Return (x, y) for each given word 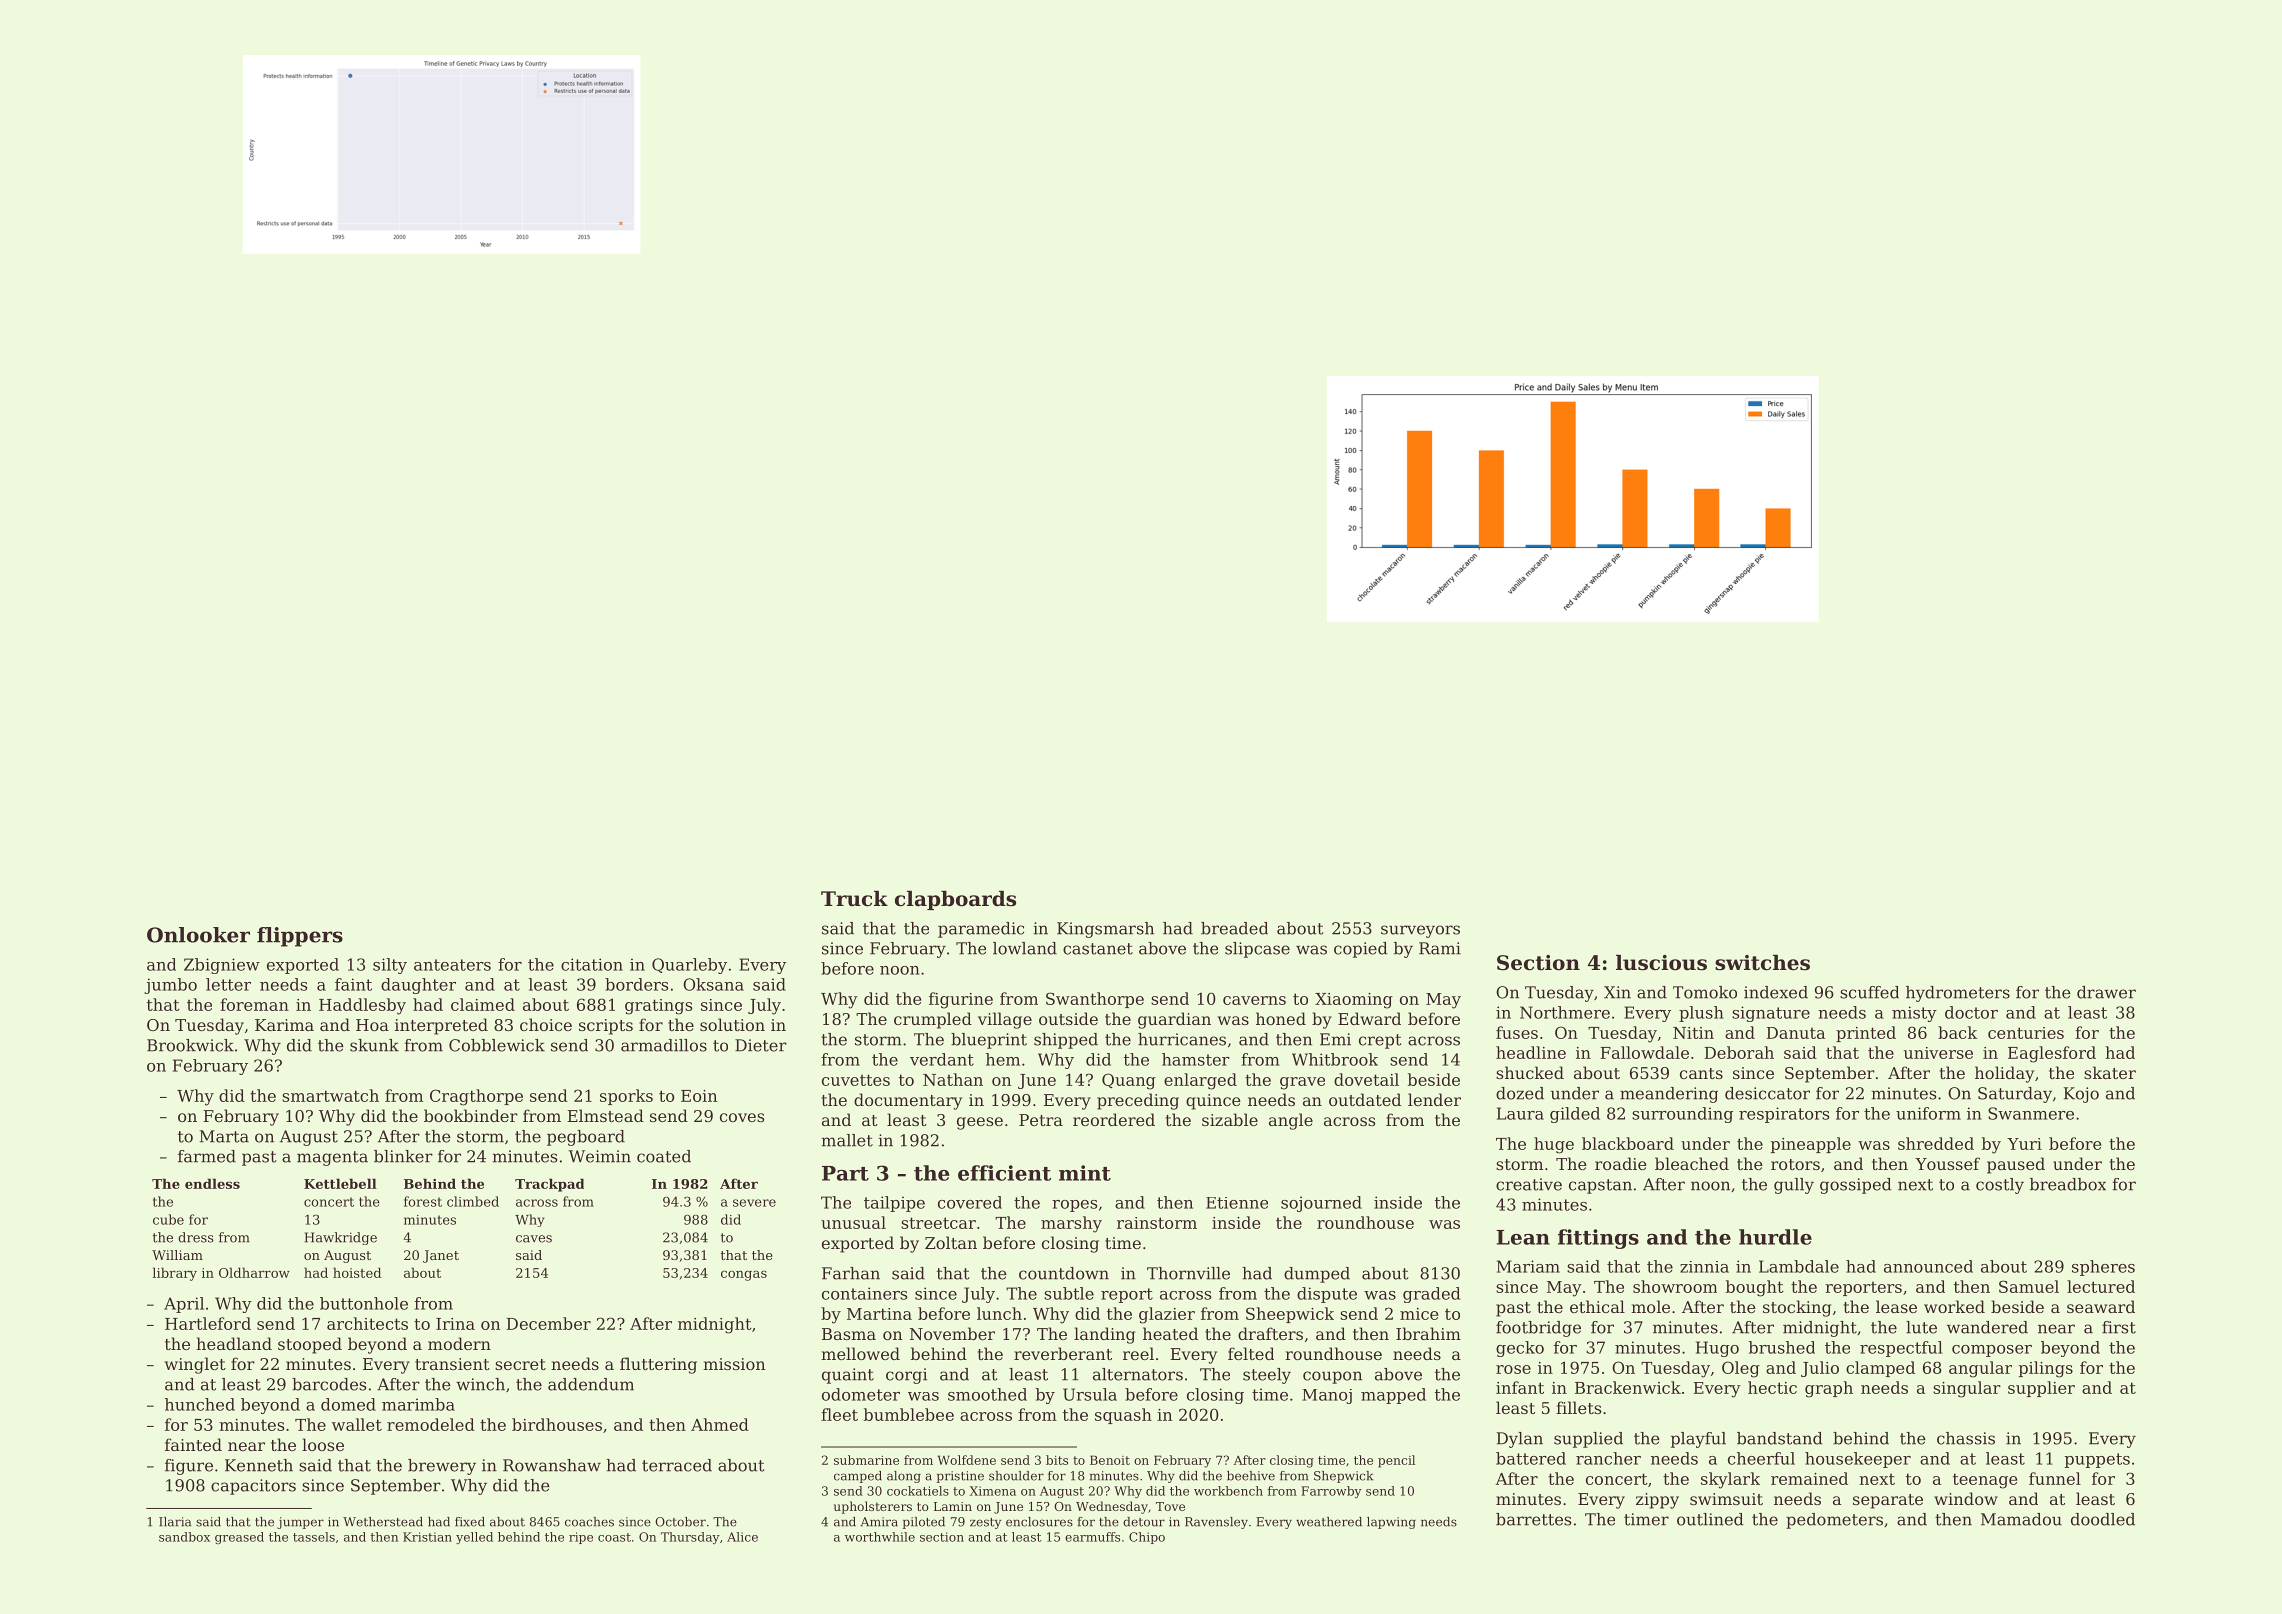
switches (1762, 963)
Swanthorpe (1095, 1000)
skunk (374, 1045)
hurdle (1775, 1237)
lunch (999, 1313)
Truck (854, 899)
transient (452, 1364)
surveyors (1420, 931)
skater (2110, 1072)
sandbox (184, 1537)
